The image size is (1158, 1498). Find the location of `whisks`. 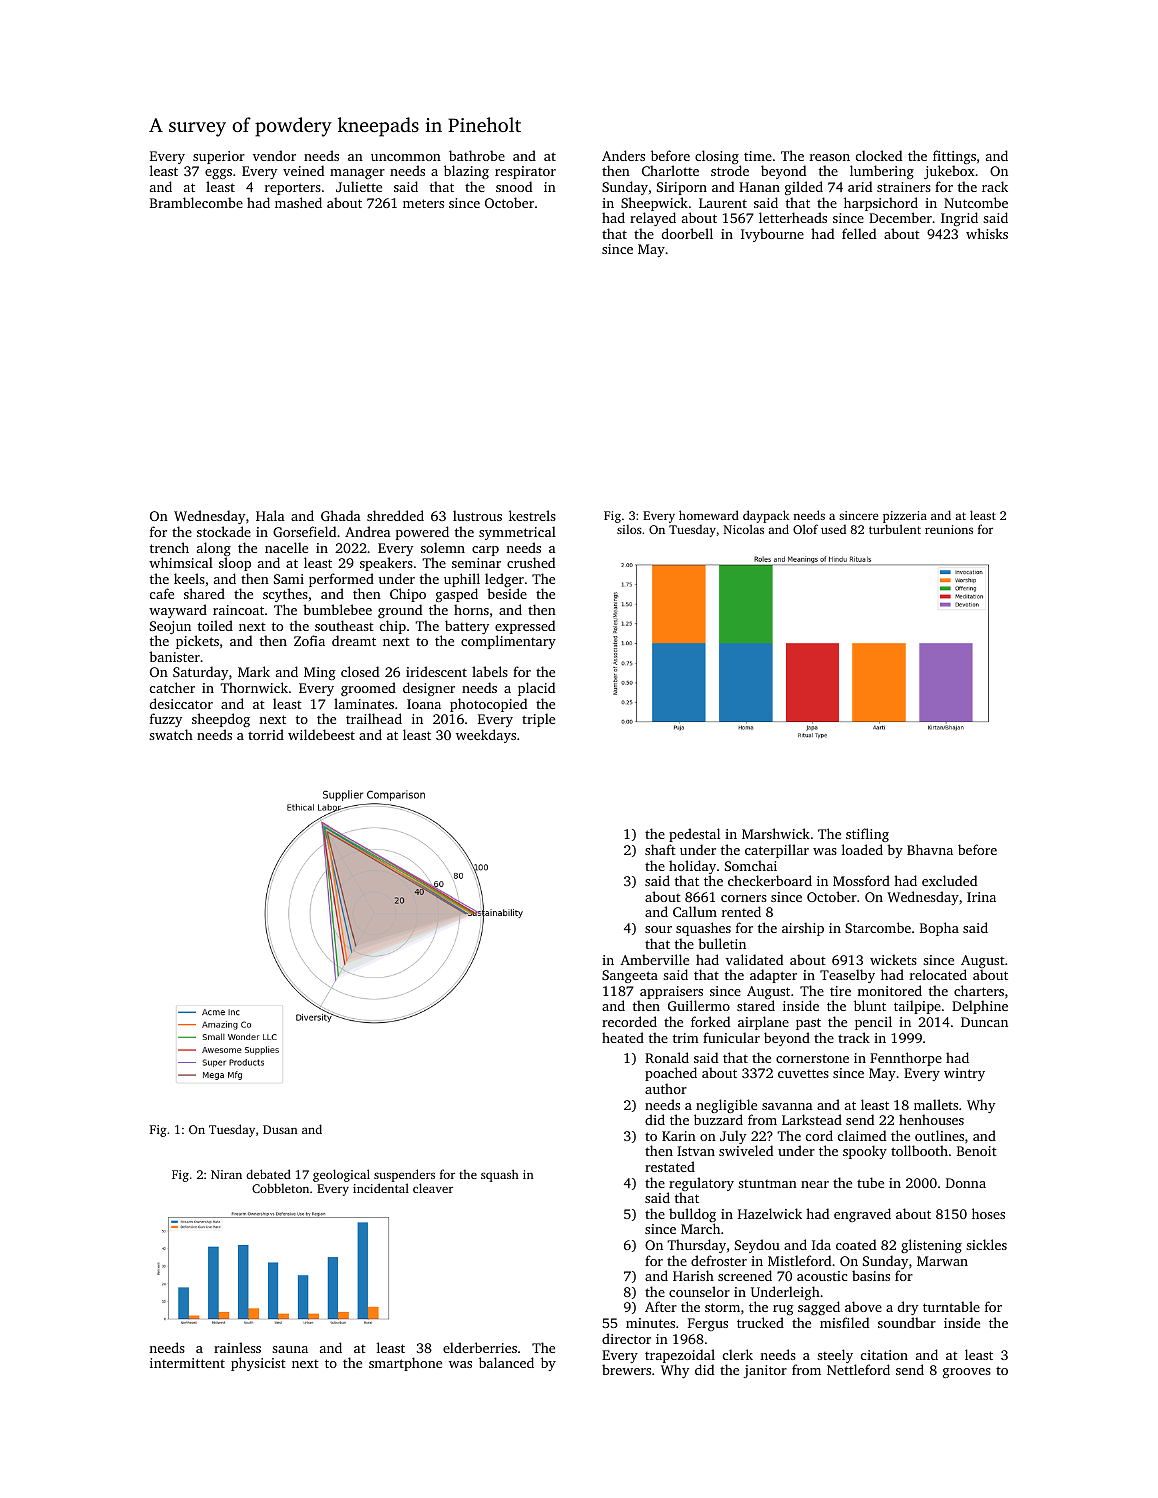

whisks is located at coordinates (987, 233).
